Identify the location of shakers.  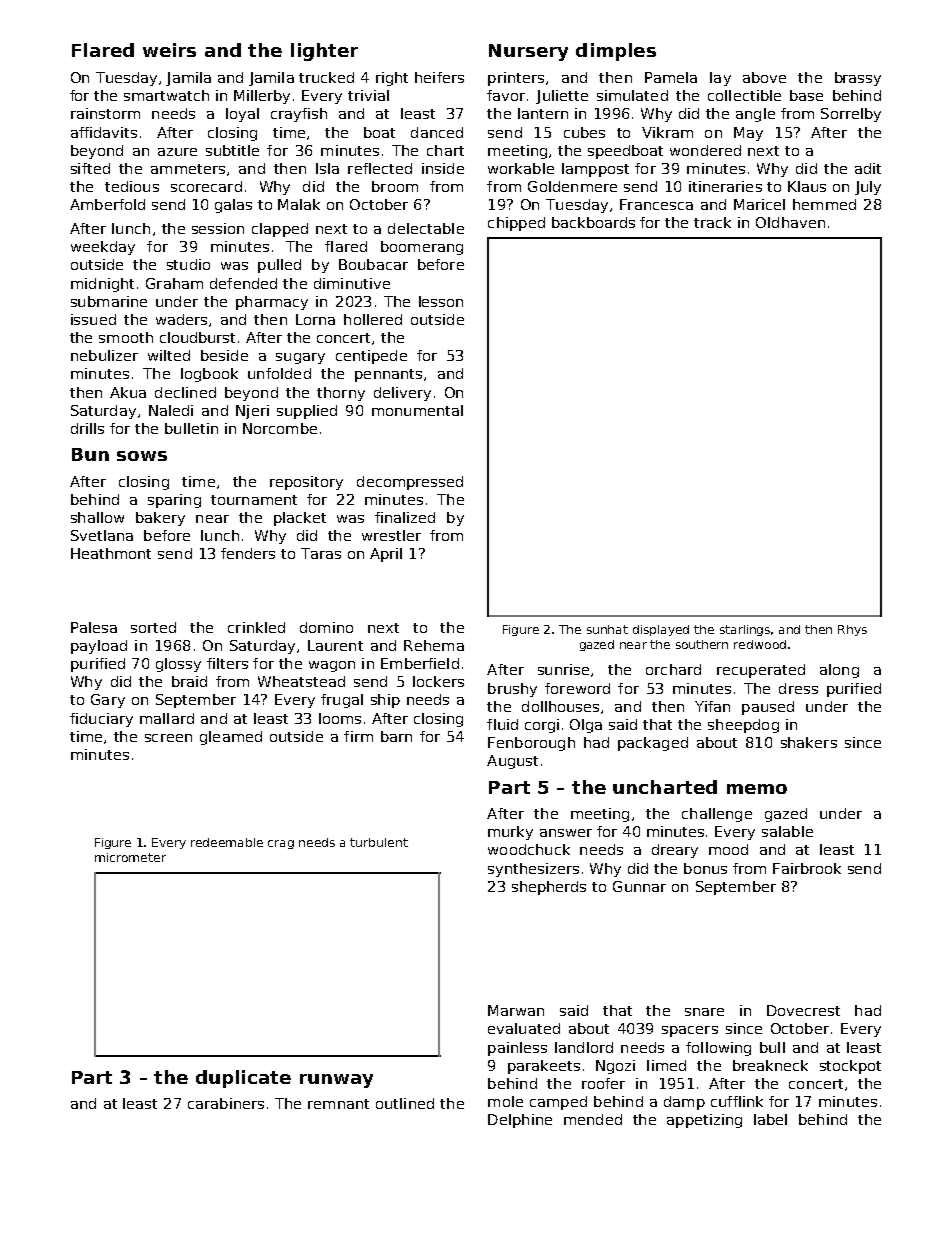
(809, 742).
